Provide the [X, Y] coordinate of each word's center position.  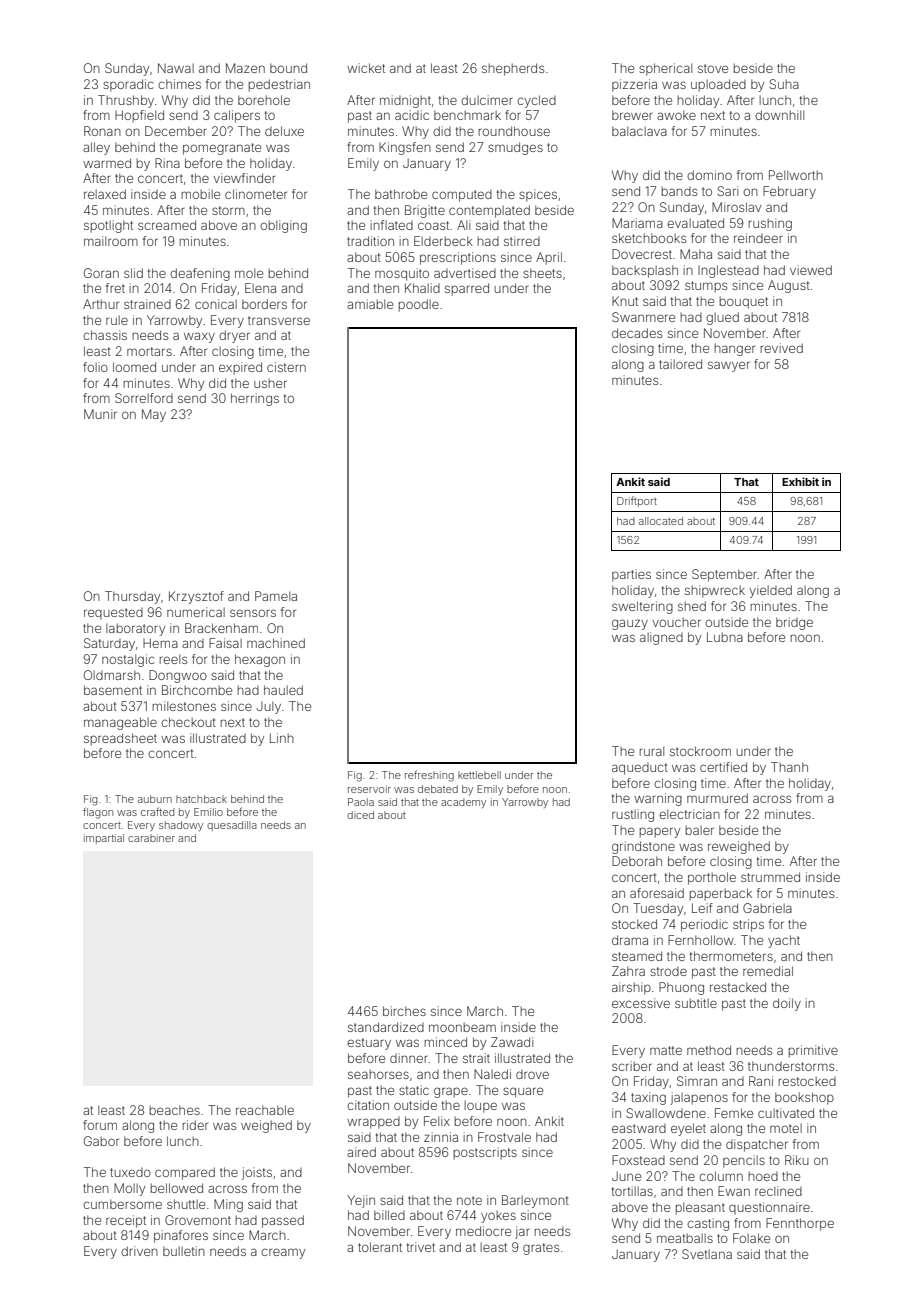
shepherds [513, 69]
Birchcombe [197, 690]
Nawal [176, 68]
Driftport [637, 501]
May [154, 415]
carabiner [151, 838]
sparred [467, 289]
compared [185, 1173]
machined [276, 643]
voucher [676, 622]
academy [463, 803]
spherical [665, 69]
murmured [717, 798]
